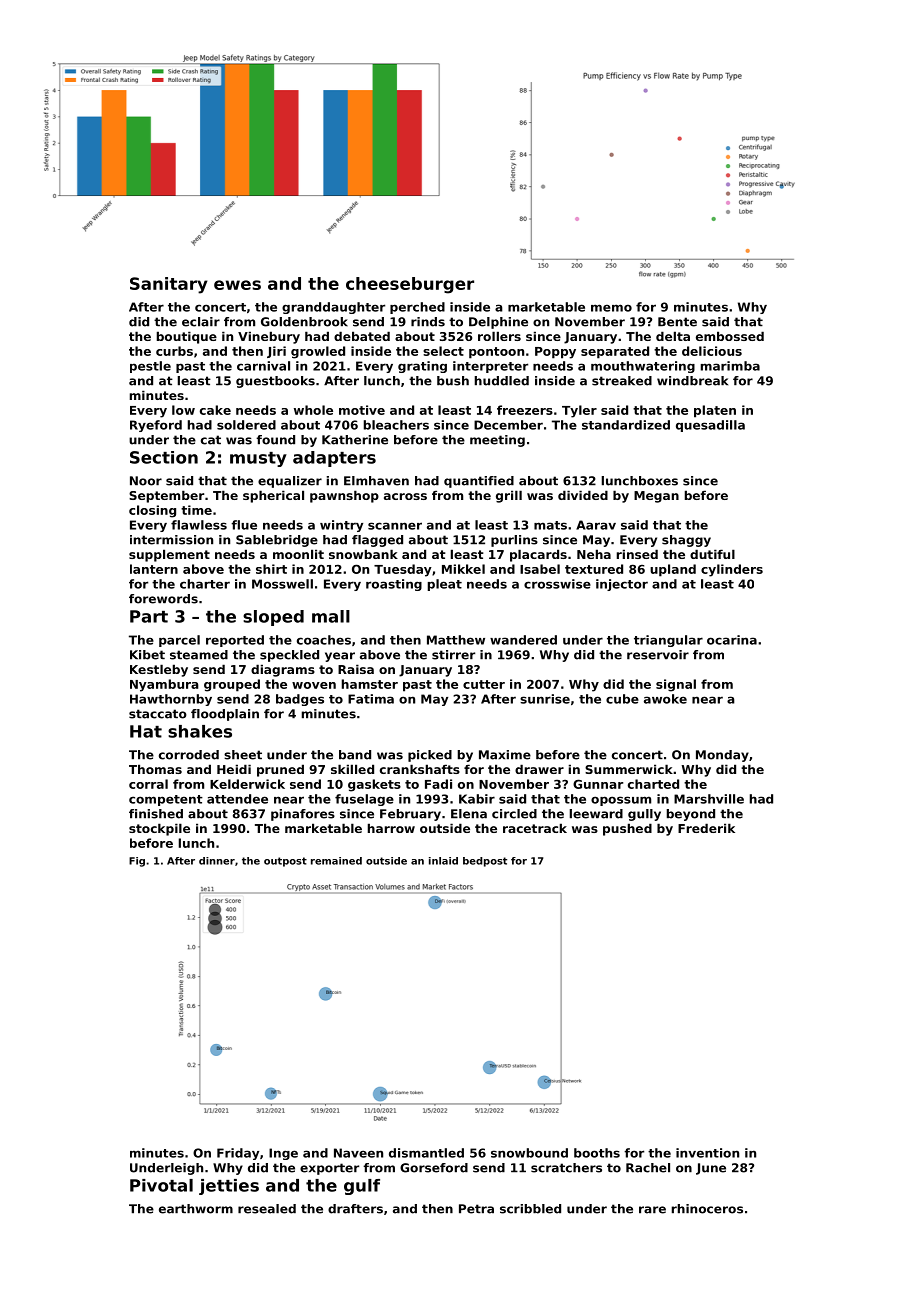  Describe the element at coordinates (485, 862) in the screenshot. I see `bedpost` at that location.
